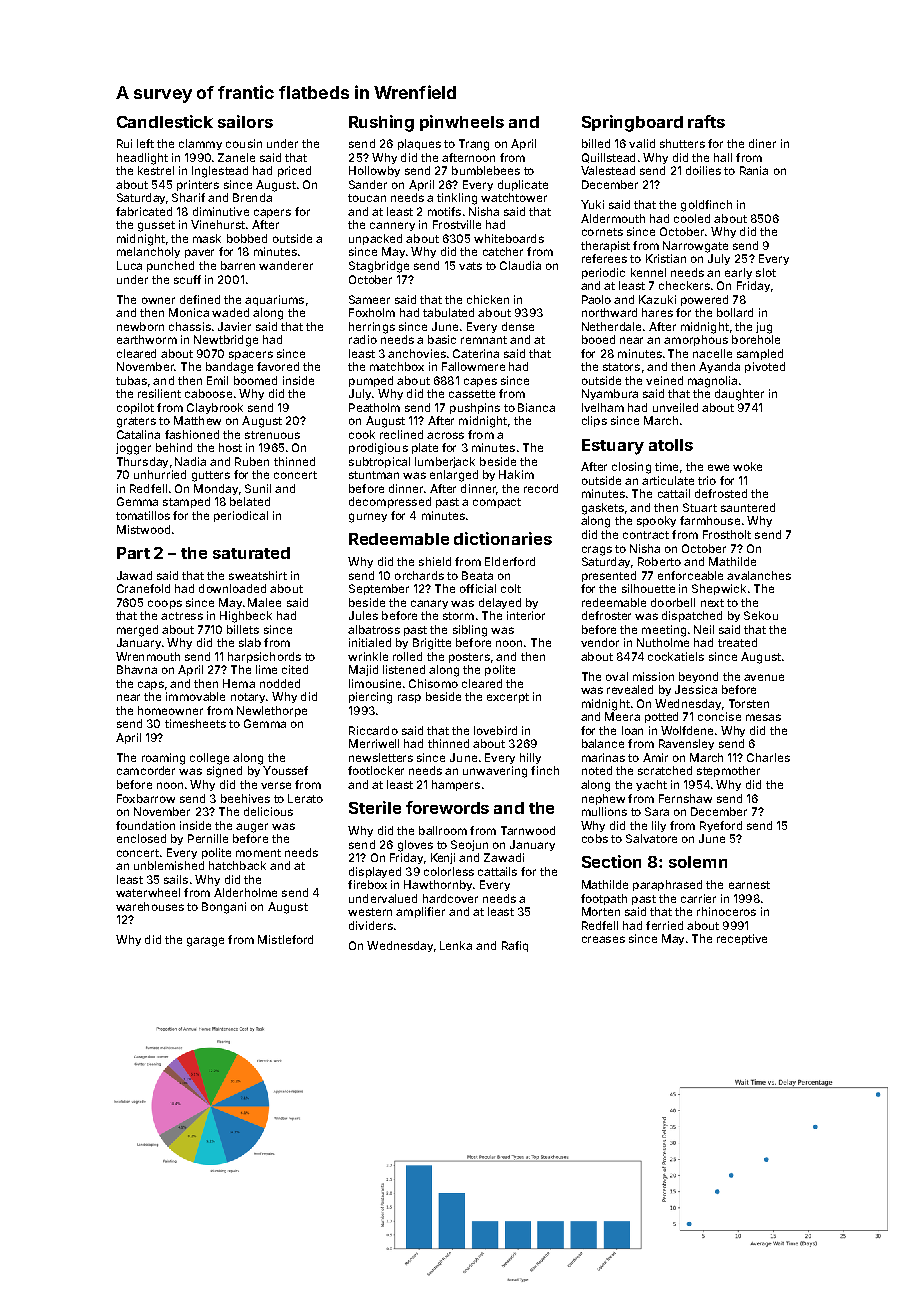  Describe the element at coordinates (456, 945) in the screenshot. I see `Lenka` at that location.
